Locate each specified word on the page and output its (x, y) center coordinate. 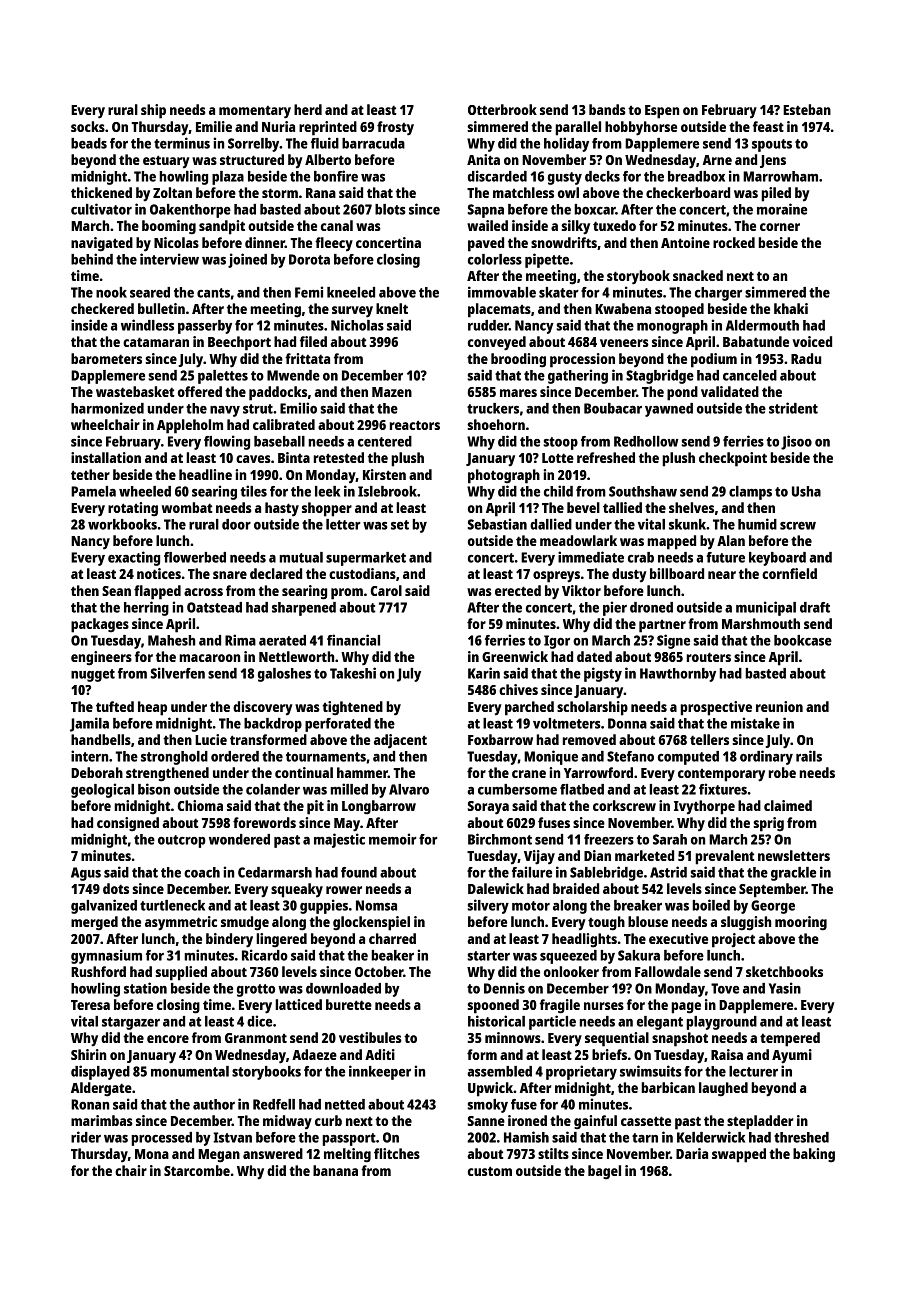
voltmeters (567, 723)
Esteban (807, 109)
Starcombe (197, 1170)
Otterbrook (502, 109)
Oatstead (214, 607)
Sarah (670, 839)
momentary (255, 112)
